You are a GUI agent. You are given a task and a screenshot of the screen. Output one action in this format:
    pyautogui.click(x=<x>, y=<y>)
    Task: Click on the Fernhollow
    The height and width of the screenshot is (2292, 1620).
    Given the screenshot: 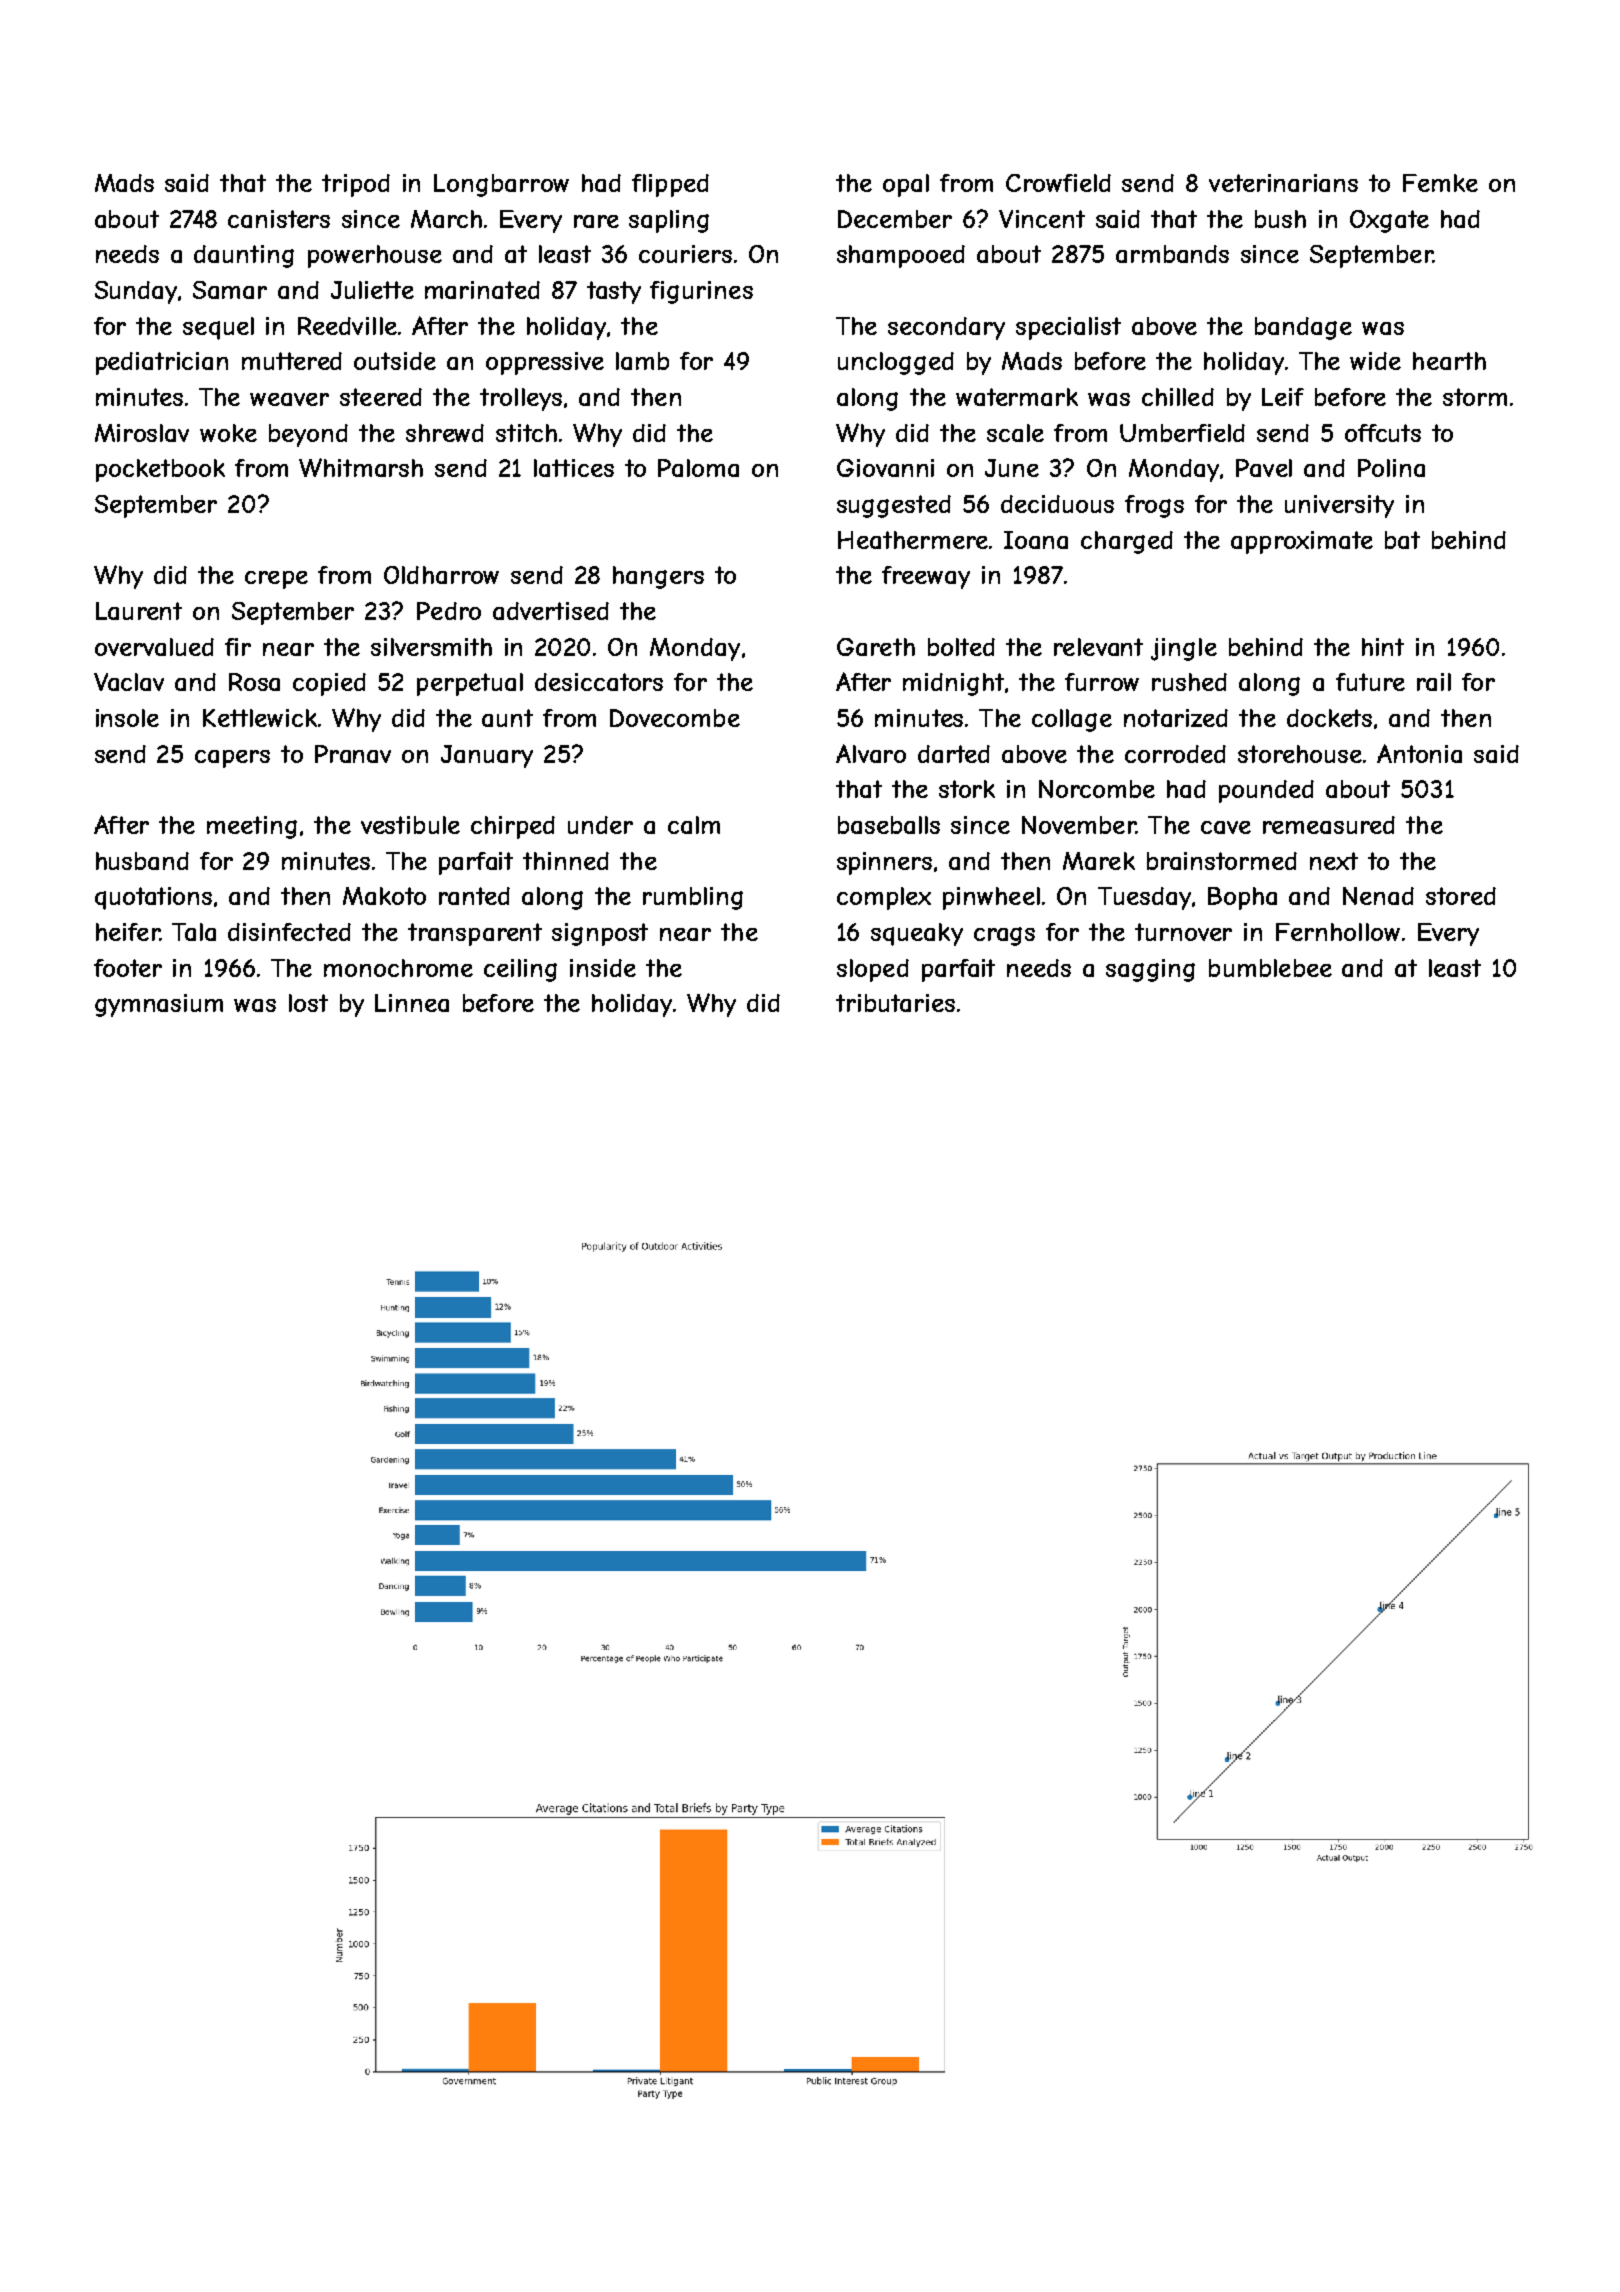 What is the action you would take?
    pyautogui.click(x=1338, y=932)
